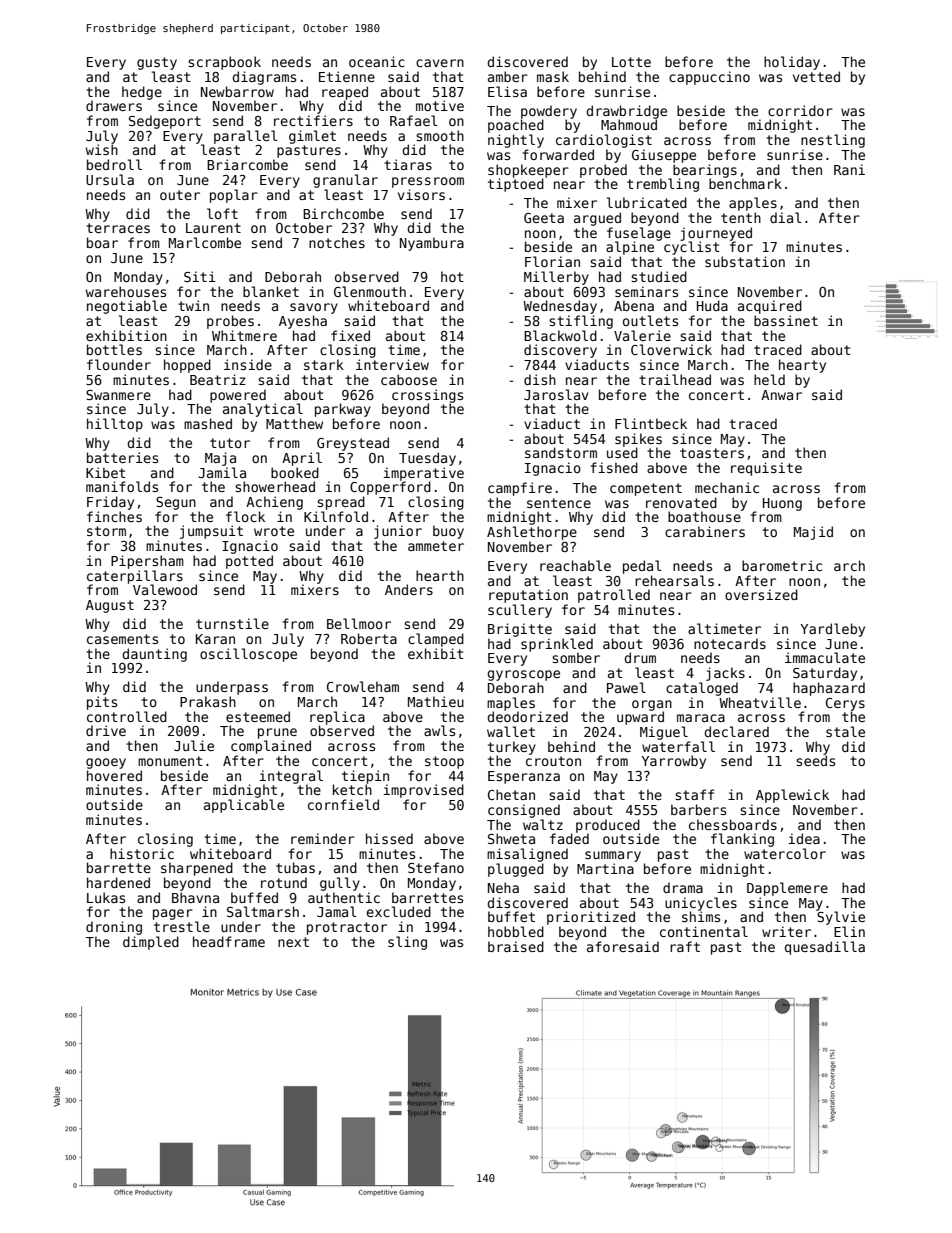  Describe the element at coordinates (553, 76) in the image. I see `mask` at that location.
